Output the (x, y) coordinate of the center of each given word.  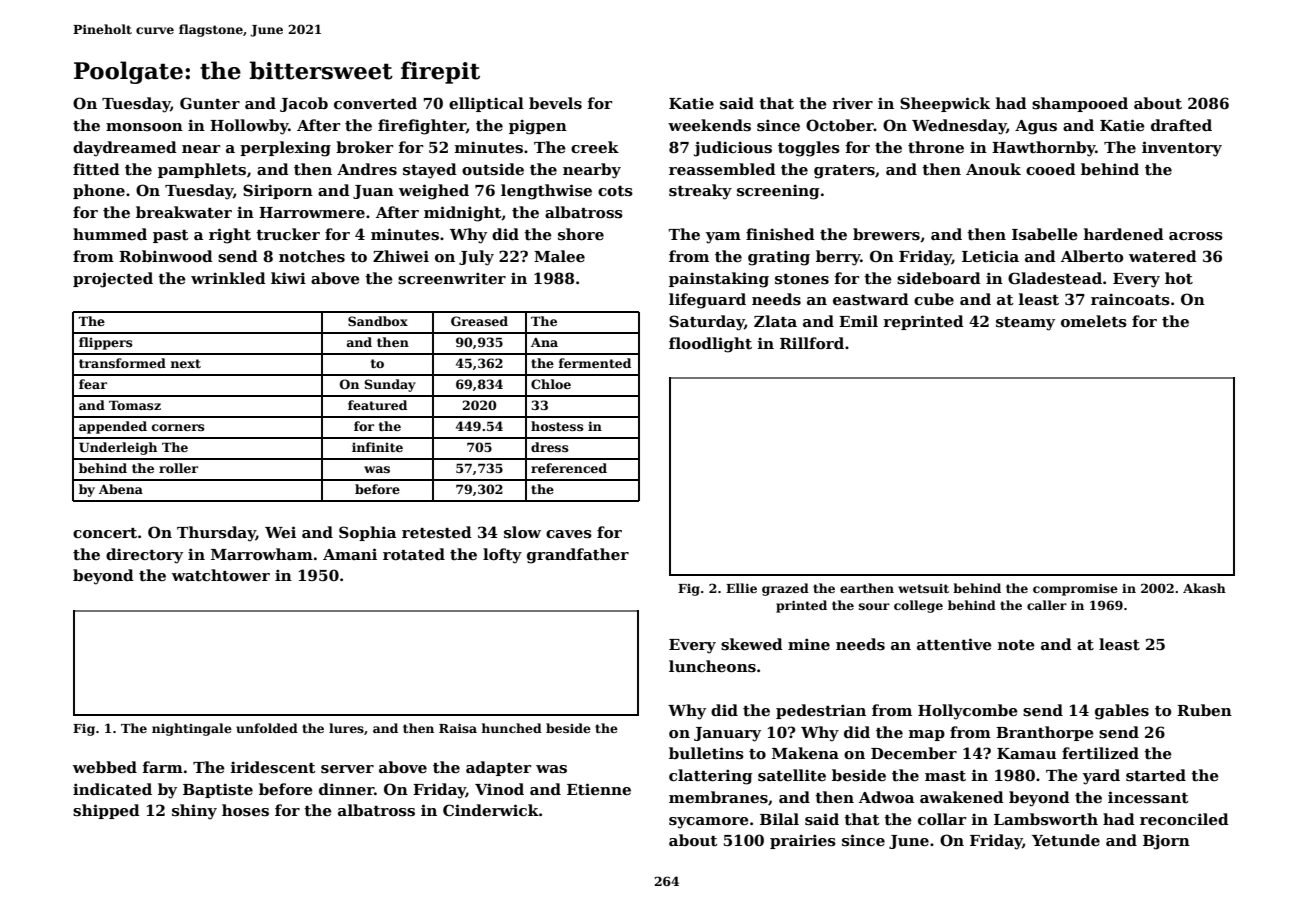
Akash (1204, 588)
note (1016, 645)
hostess (557, 426)
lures (346, 728)
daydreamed (125, 149)
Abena (121, 489)
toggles (809, 149)
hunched (512, 728)
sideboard (939, 278)
